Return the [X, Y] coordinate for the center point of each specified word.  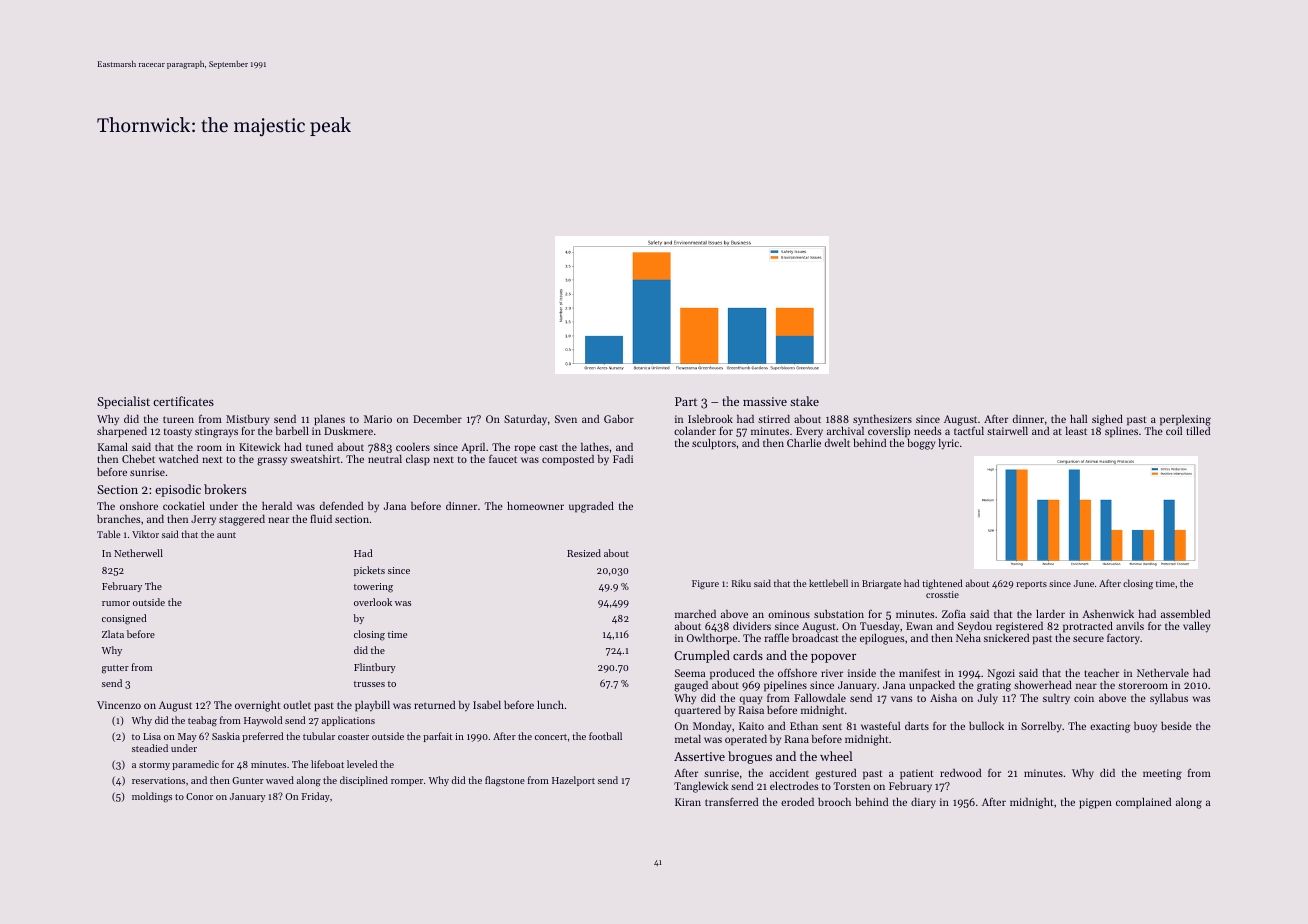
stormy [154, 766]
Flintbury [375, 668]
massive [765, 401]
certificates [183, 401]
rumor [116, 603]
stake [804, 401]
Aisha [943, 698]
